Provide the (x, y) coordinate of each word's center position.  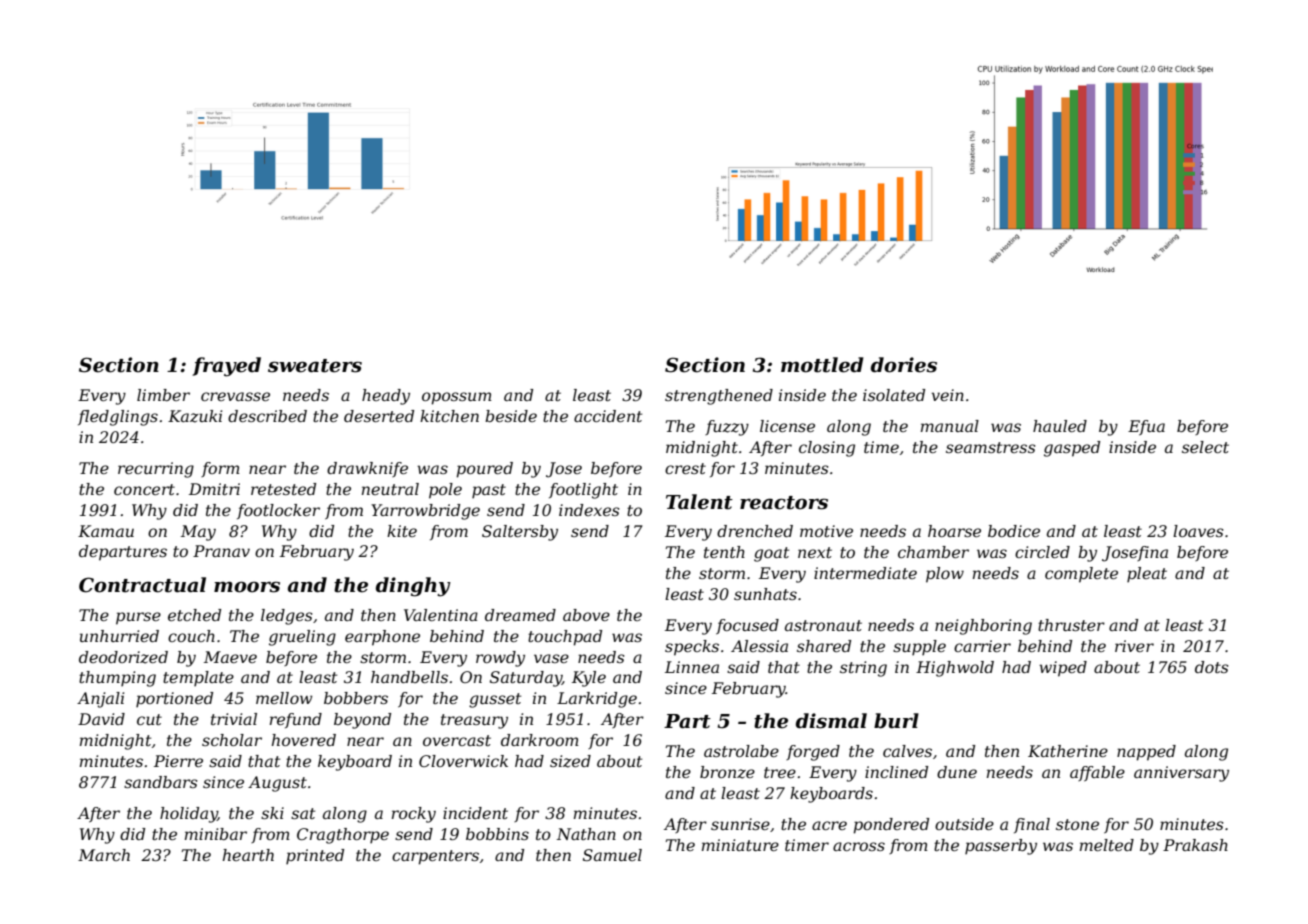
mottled (822, 365)
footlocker (278, 511)
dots (1212, 667)
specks (692, 648)
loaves (1198, 531)
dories (904, 365)
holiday (189, 815)
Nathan (586, 834)
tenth (724, 552)
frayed (226, 367)
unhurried (119, 636)
